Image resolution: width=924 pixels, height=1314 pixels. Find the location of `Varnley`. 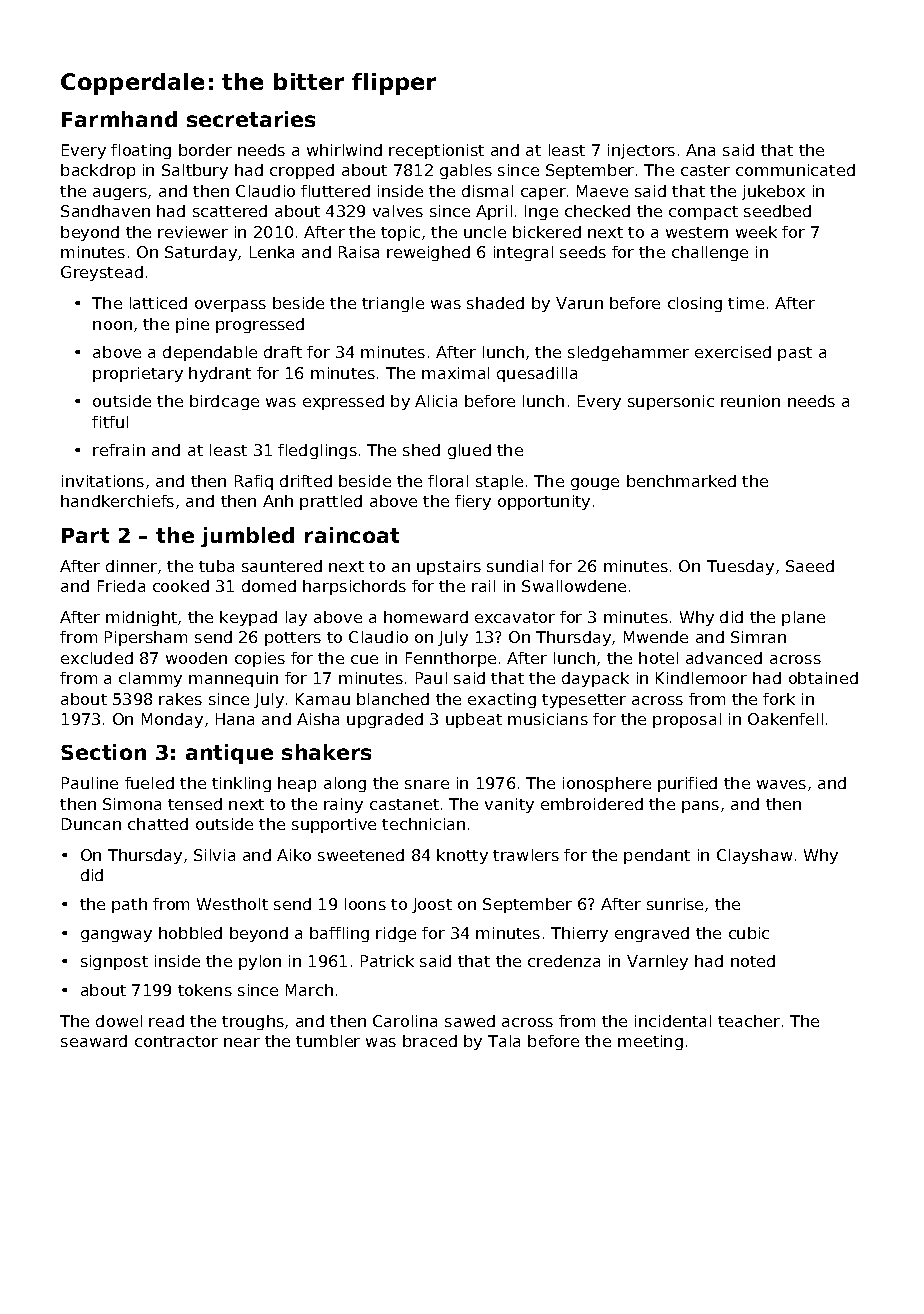

Varnley is located at coordinates (657, 962).
